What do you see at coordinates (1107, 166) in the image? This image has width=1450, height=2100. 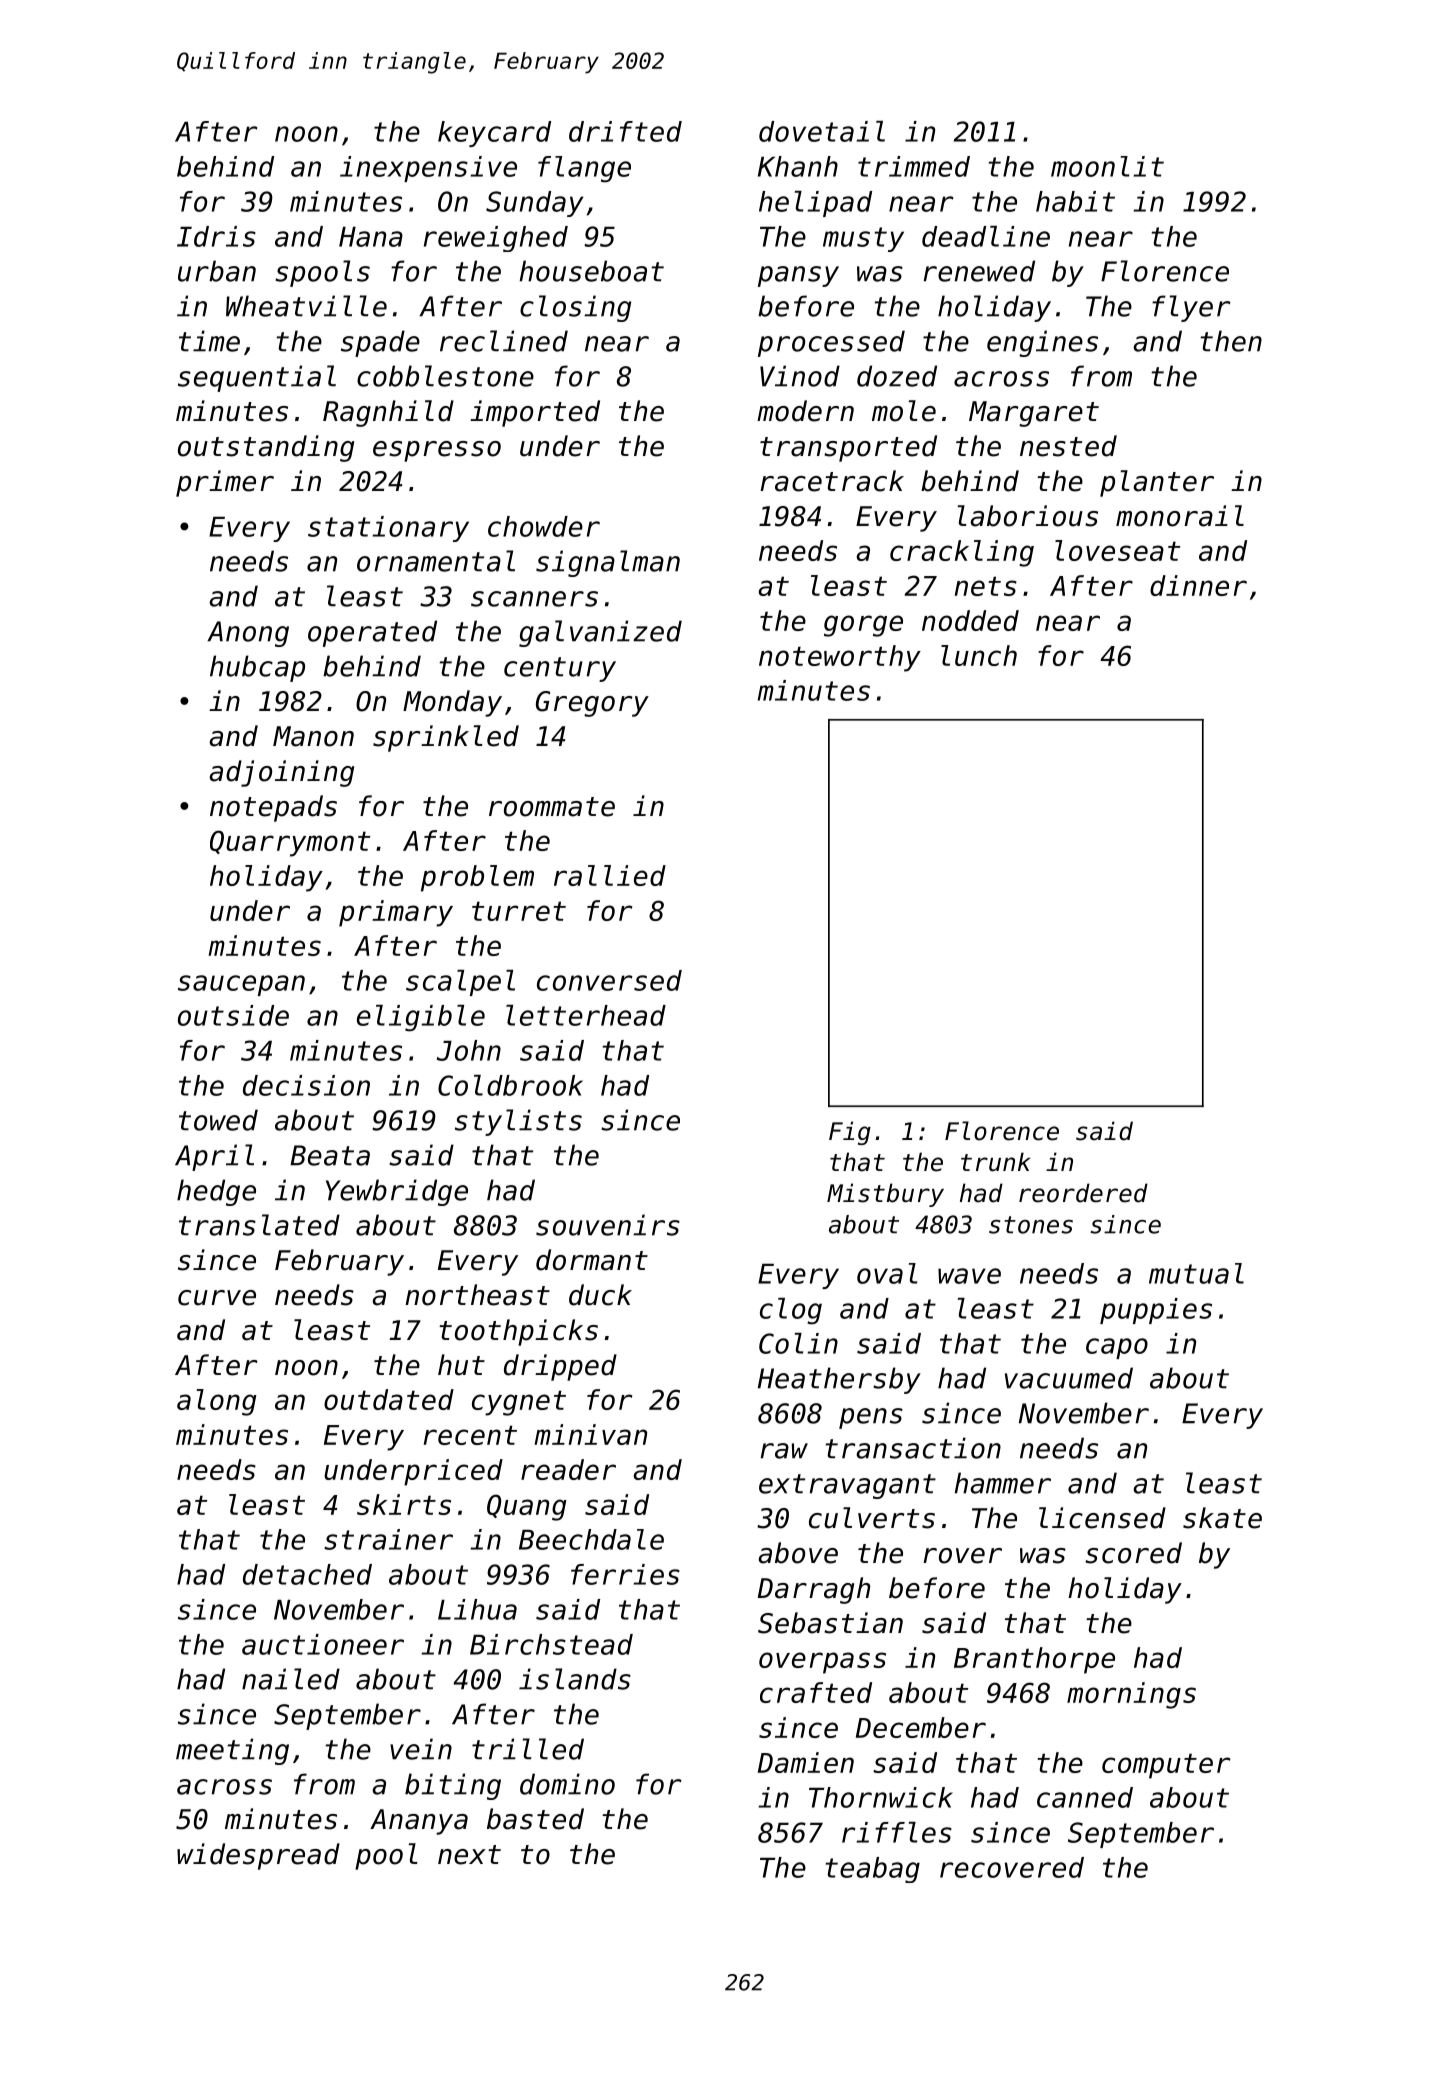 I see `moonlit` at bounding box center [1107, 166].
